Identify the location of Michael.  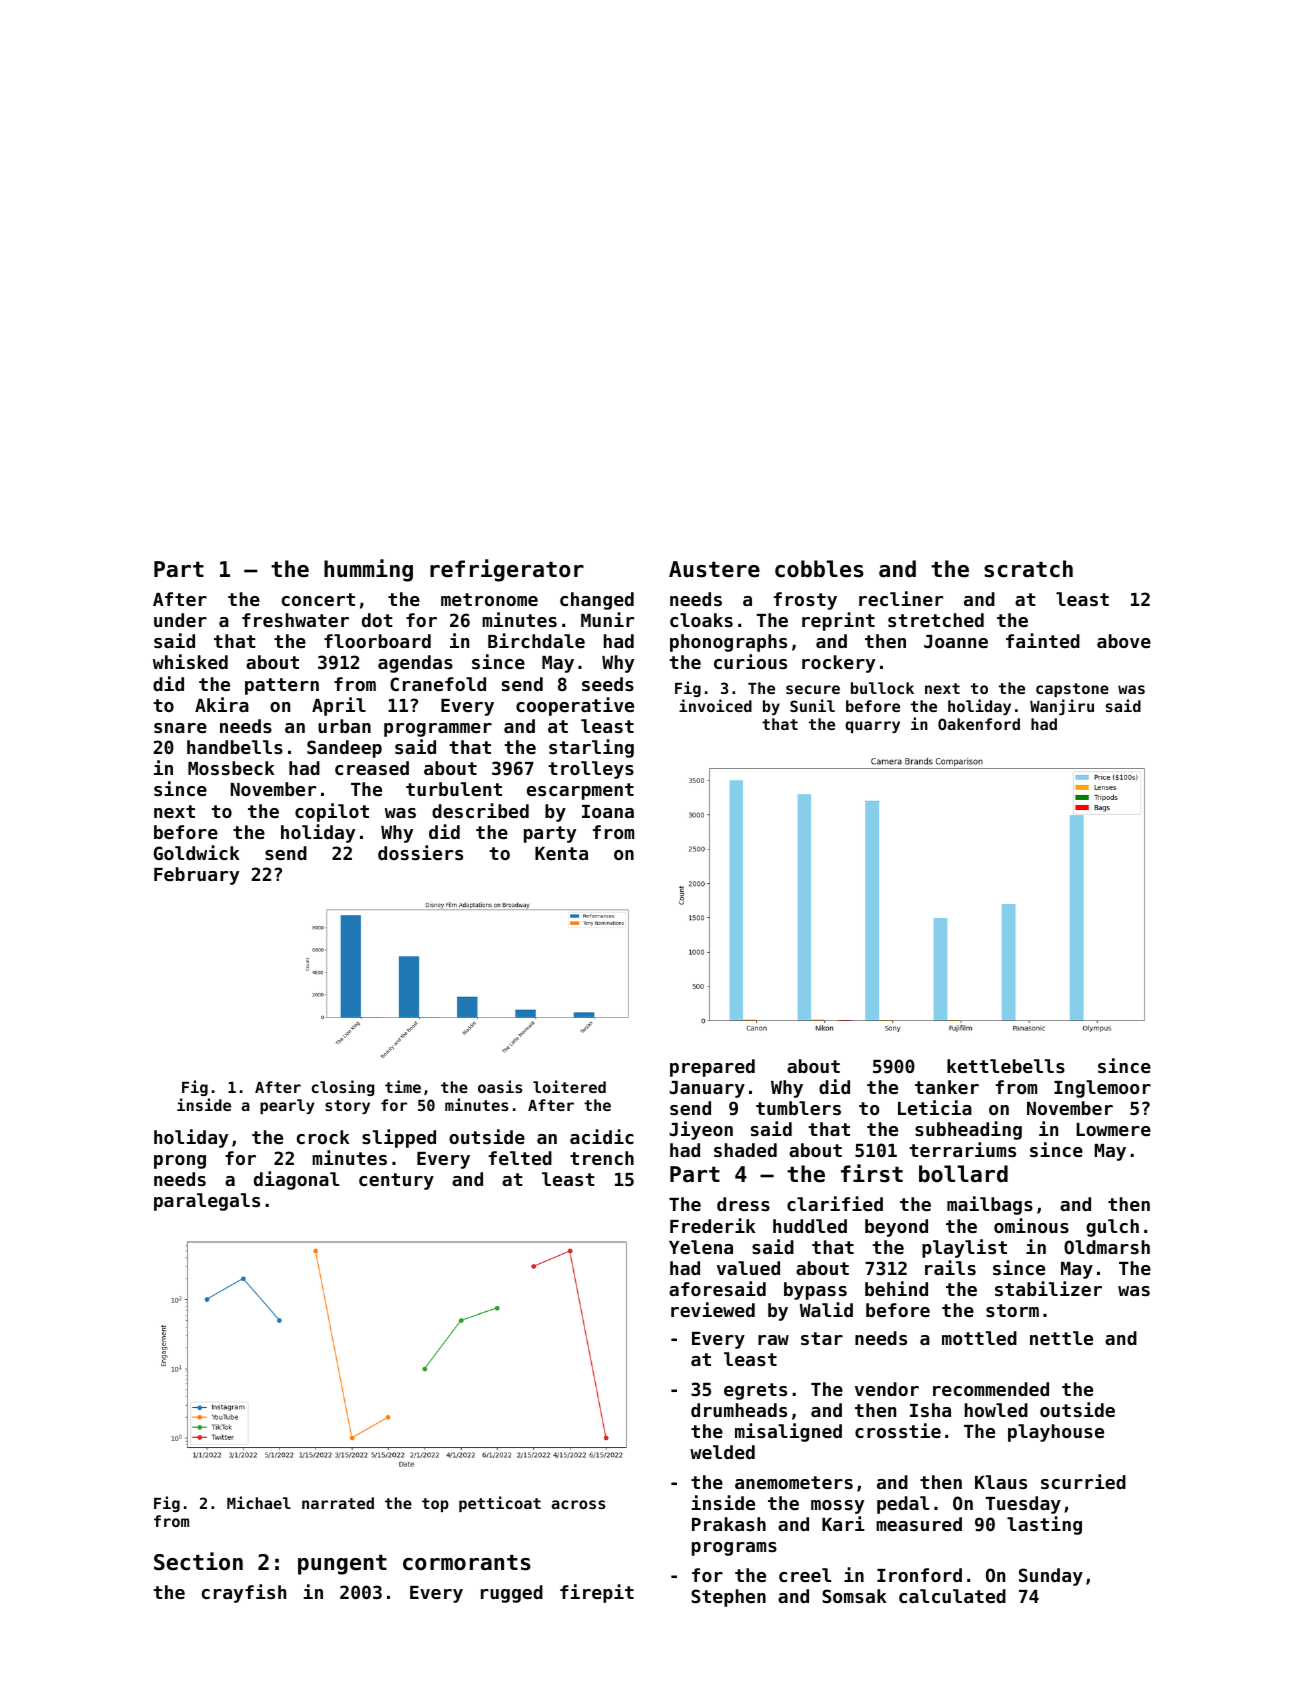
(259, 1502).
